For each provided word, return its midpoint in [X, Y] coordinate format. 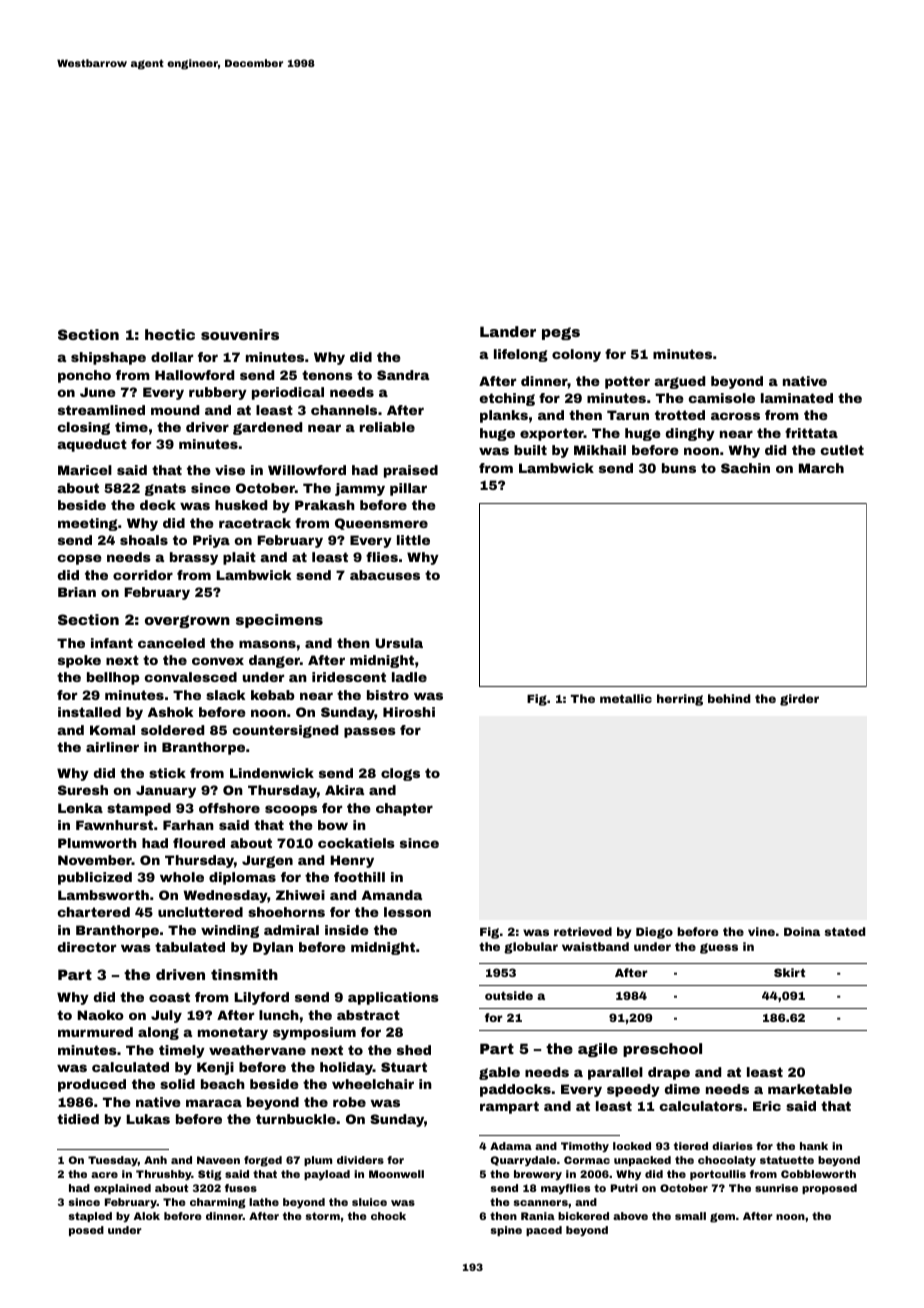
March [821, 468]
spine [506, 1231]
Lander [508, 331]
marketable [810, 1089]
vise [230, 470]
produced [92, 1085]
